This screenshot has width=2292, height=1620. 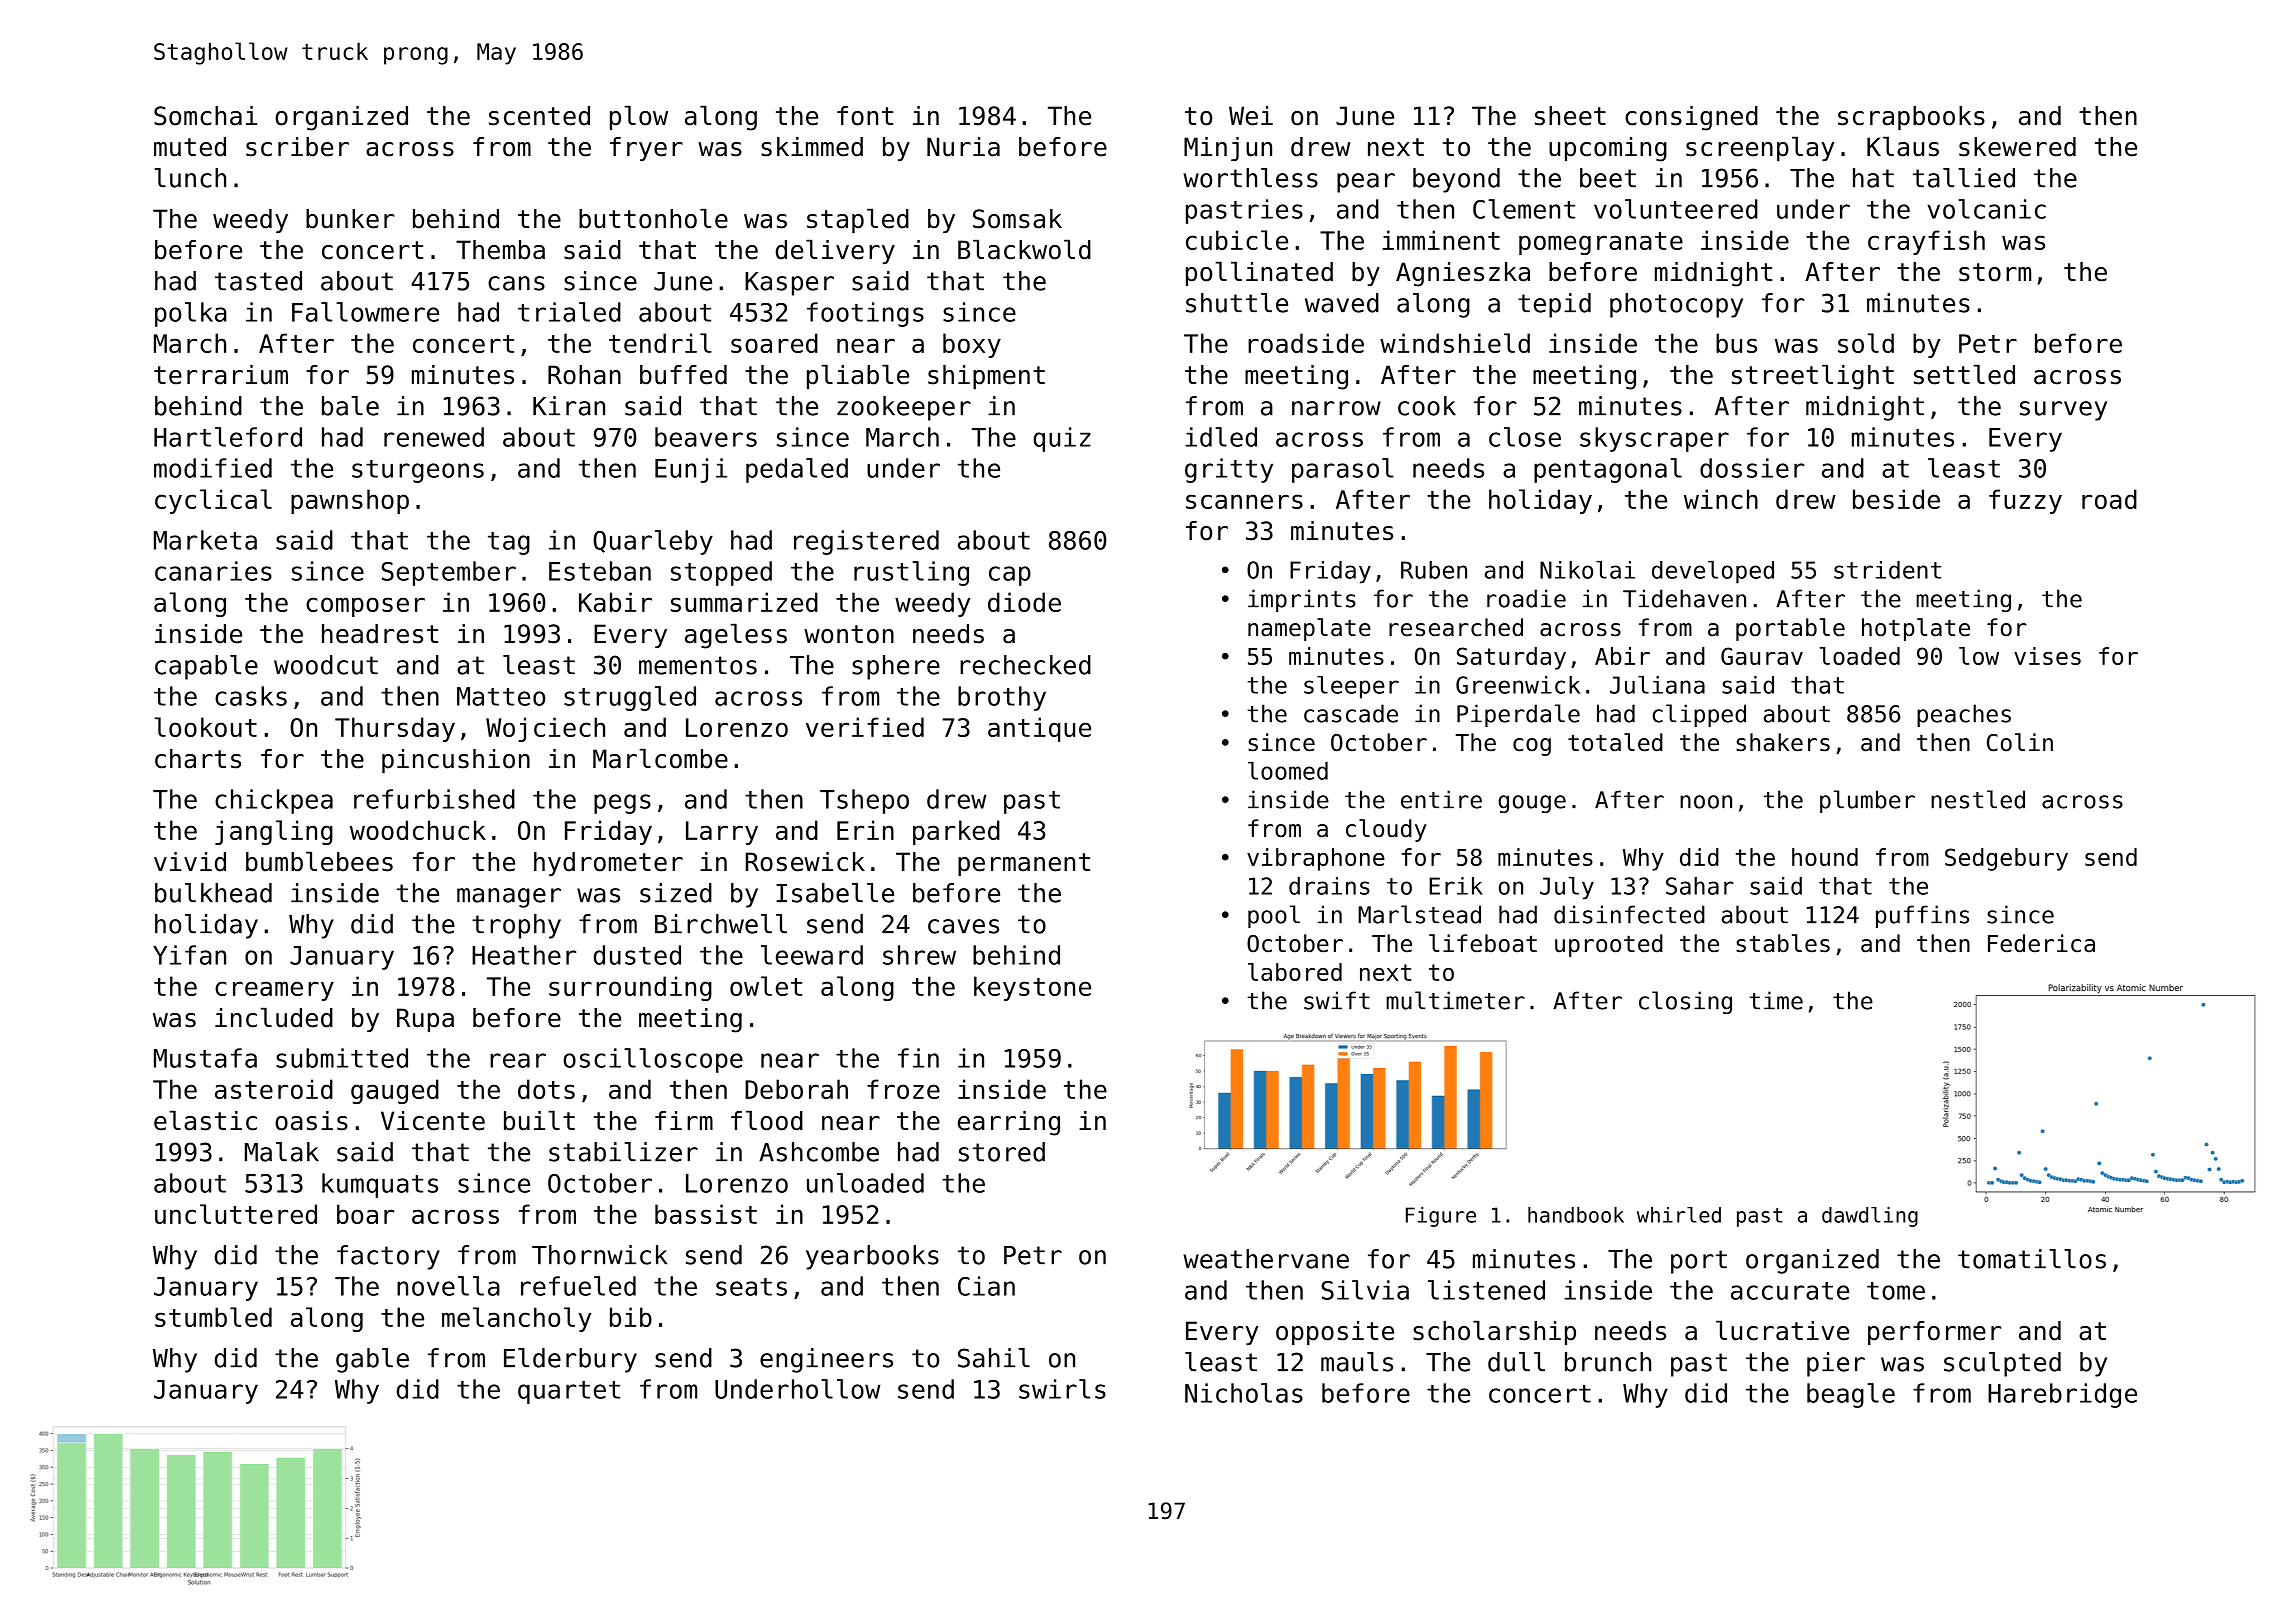 What do you see at coordinates (865, 830) in the screenshot?
I see `Erin` at bounding box center [865, 830].
